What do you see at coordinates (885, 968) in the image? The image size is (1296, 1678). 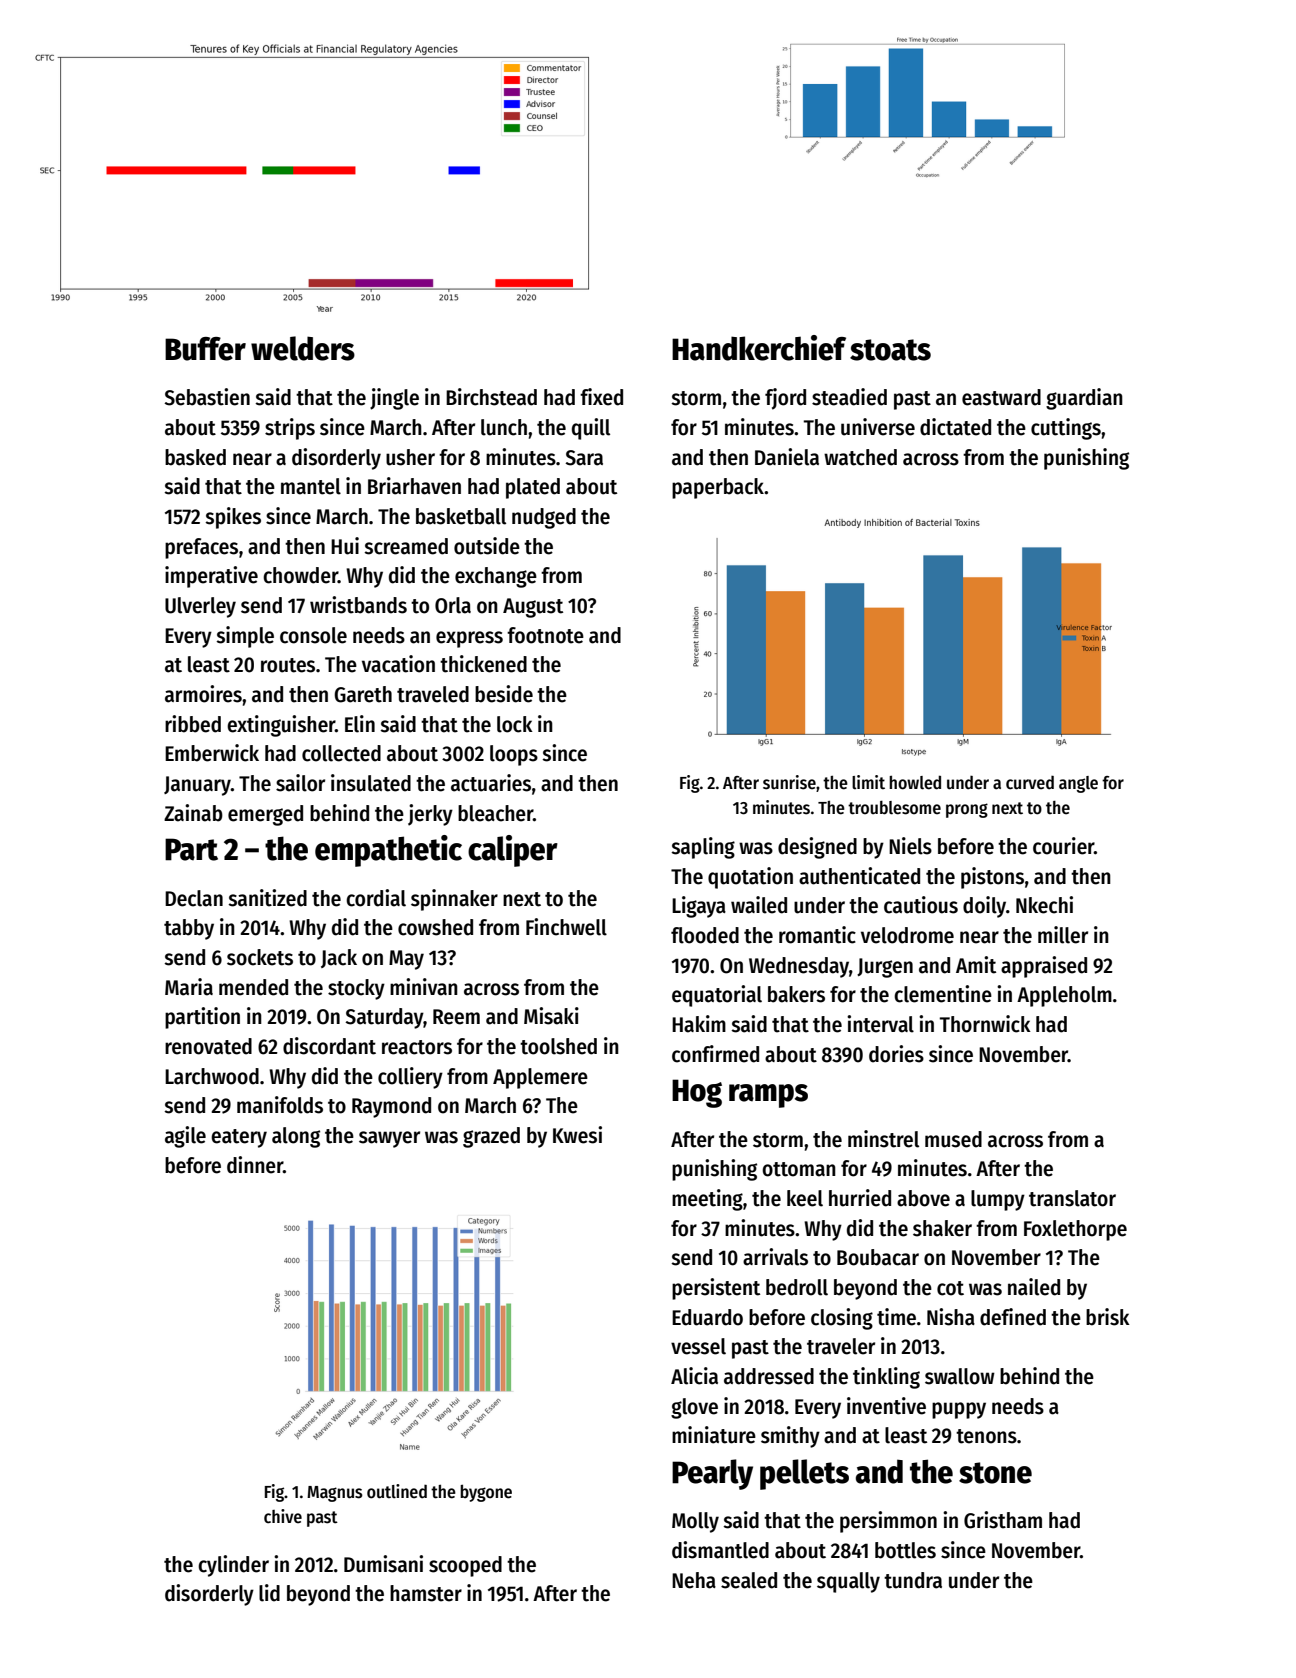 I see `Jurgen` at bounding box center [885, 968].
